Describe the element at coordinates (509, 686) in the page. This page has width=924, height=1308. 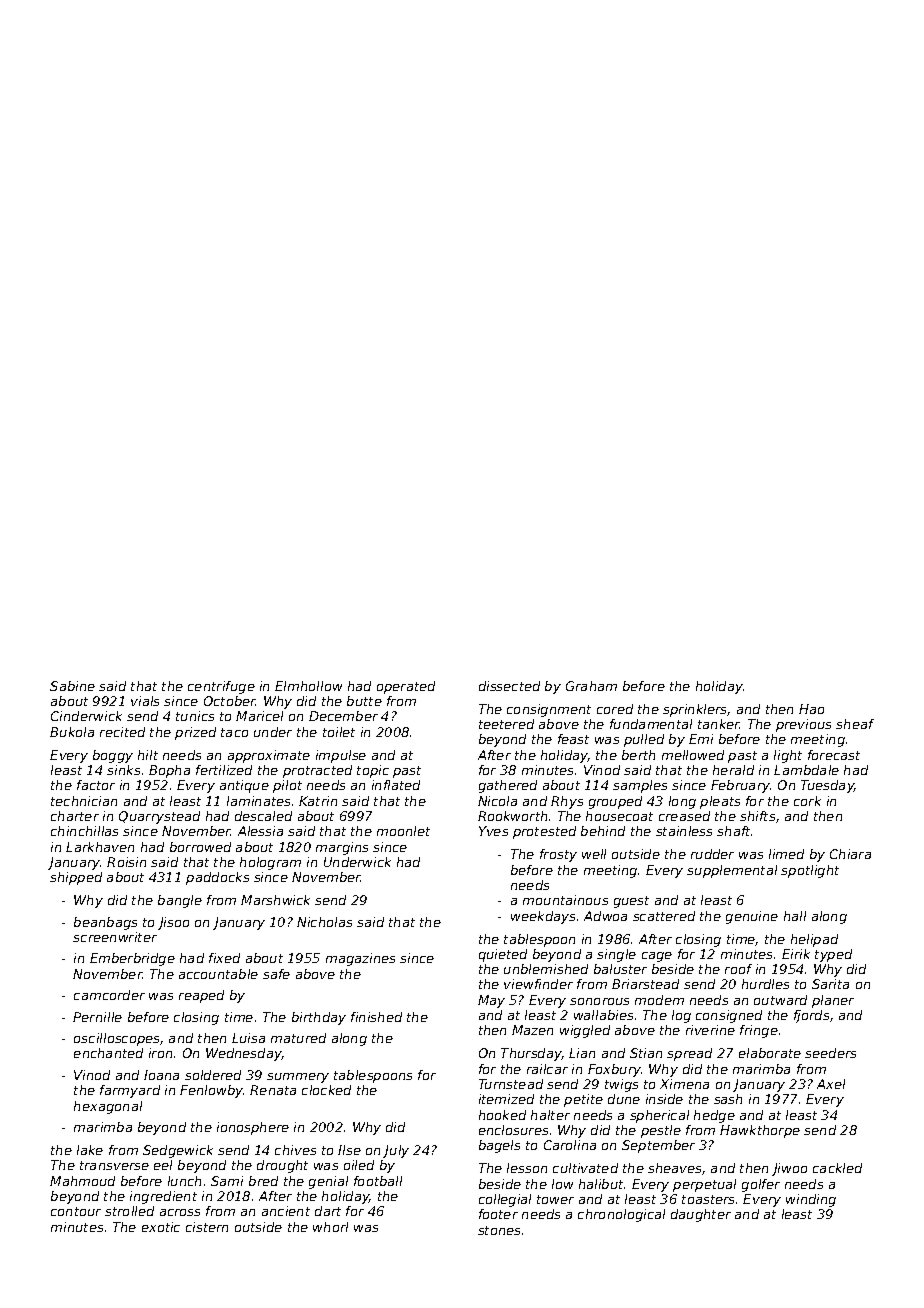
I see `dissected` at that location.
